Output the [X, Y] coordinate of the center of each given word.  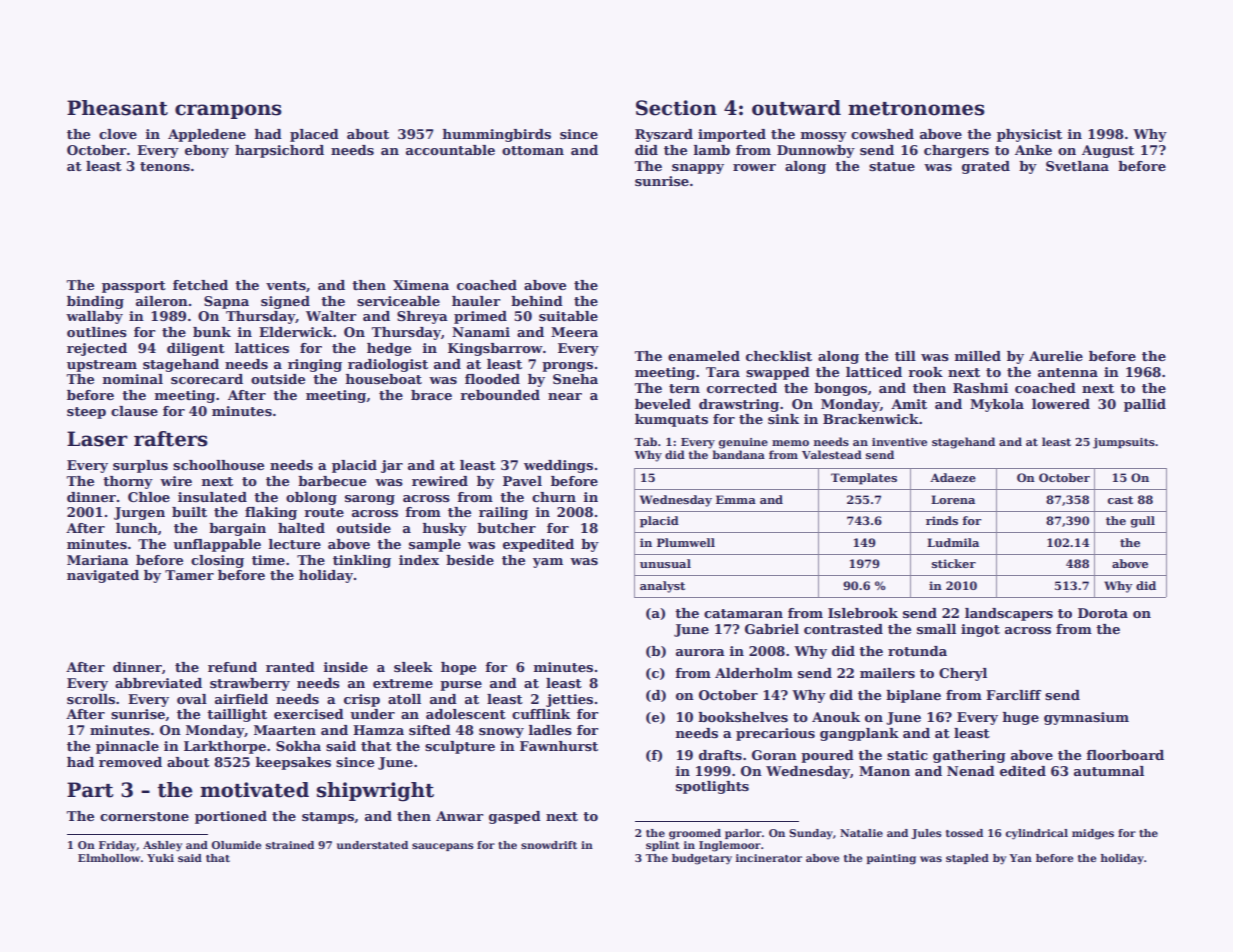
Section [676, 108]
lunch [137, 528]
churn [554, 497]
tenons [165, 166]
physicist [1029, 135]
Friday [117, 846]
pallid [1145, 405]
